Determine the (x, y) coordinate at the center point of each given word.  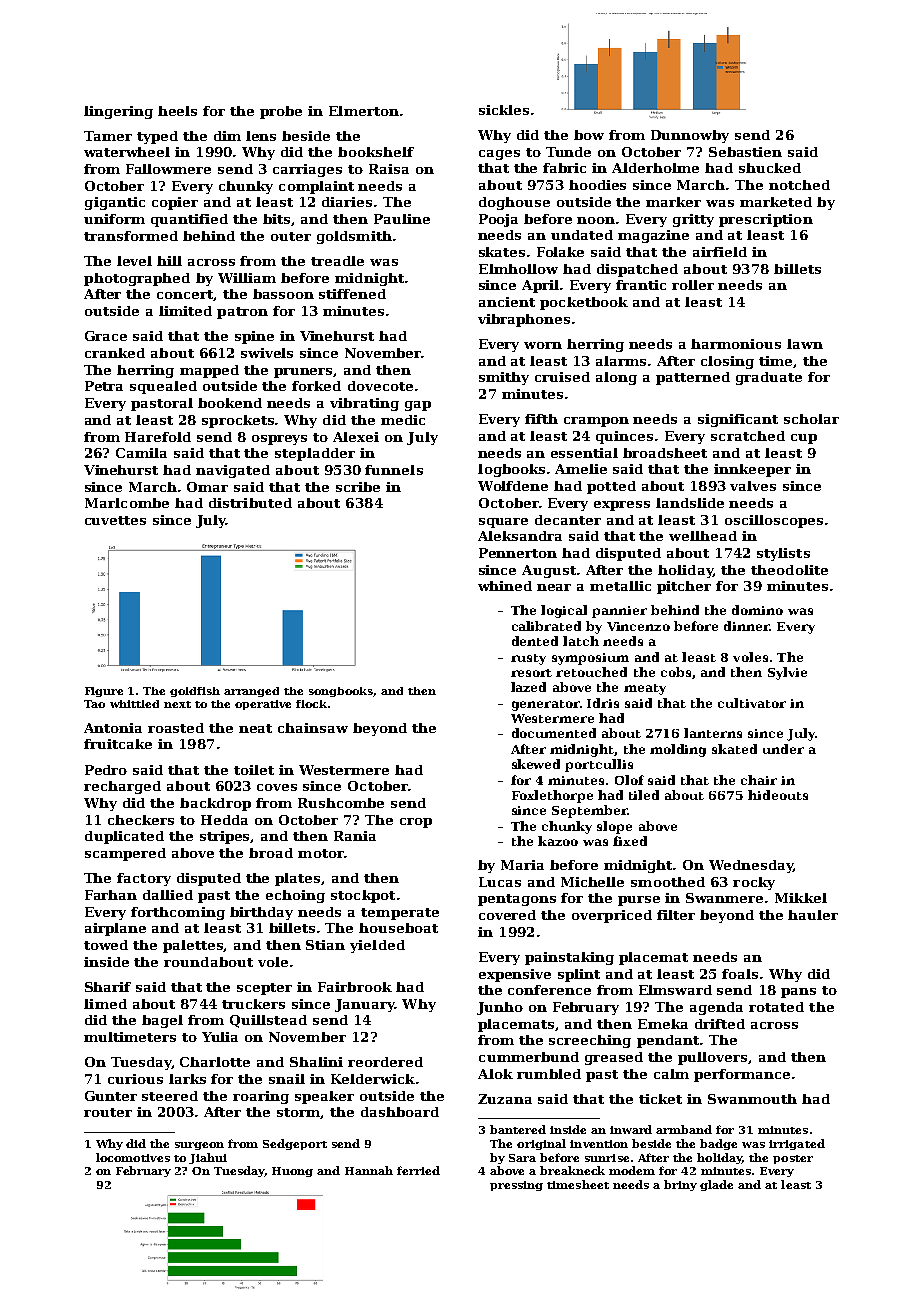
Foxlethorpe (552, 796)
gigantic (115, 203)
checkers (141, 820)
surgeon (199, 1146)
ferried (418, 1170)
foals (740, 974)
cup (804, 439)
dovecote (380, 386)
